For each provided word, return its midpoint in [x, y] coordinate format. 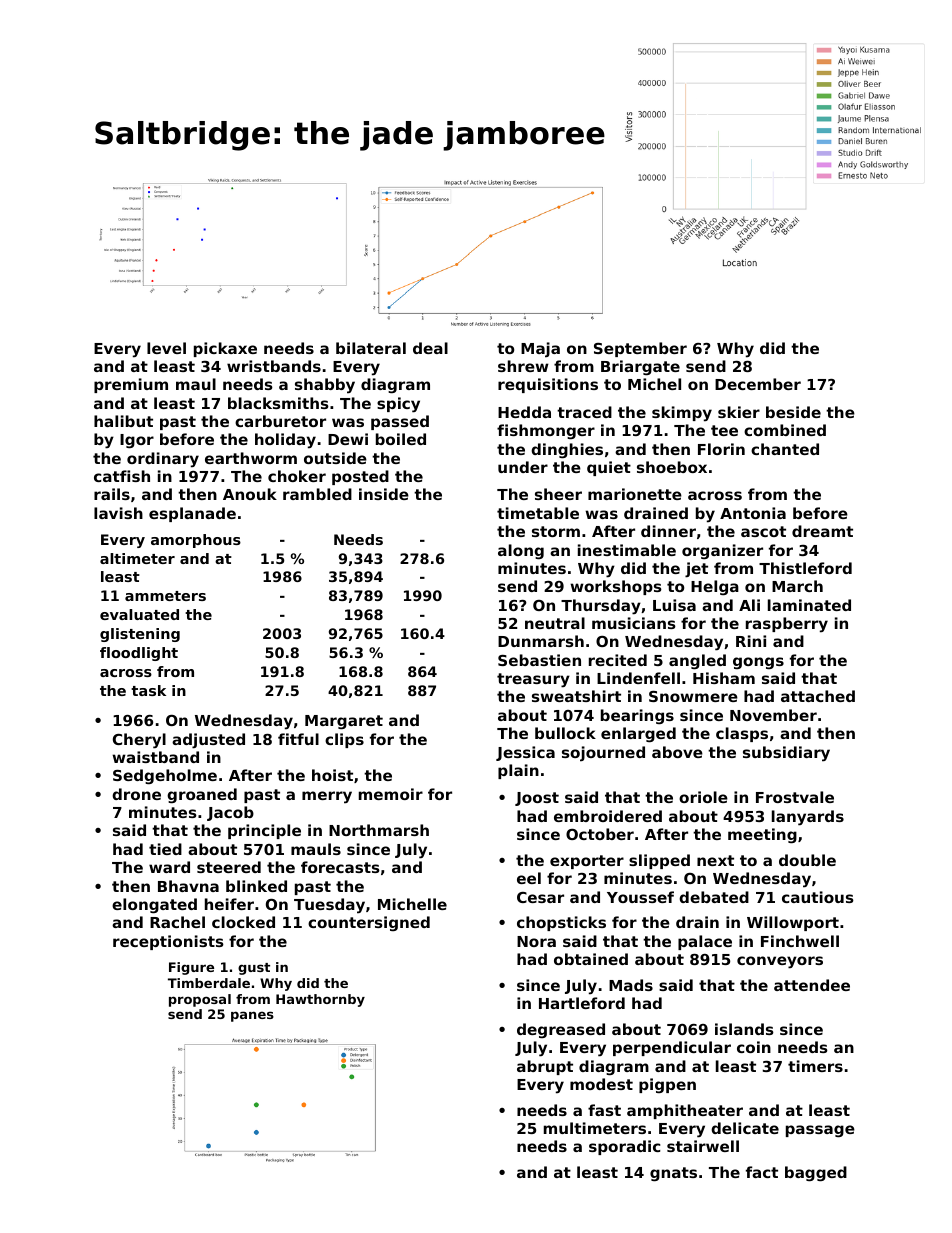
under [523, 467]
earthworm [251, 458]
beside [793, 412]
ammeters [165, 596]
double [807, 860]
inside [384, 494]
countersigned [369, 923]
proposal [200, 1000]
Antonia [753, 513]
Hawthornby [320, 1000]
